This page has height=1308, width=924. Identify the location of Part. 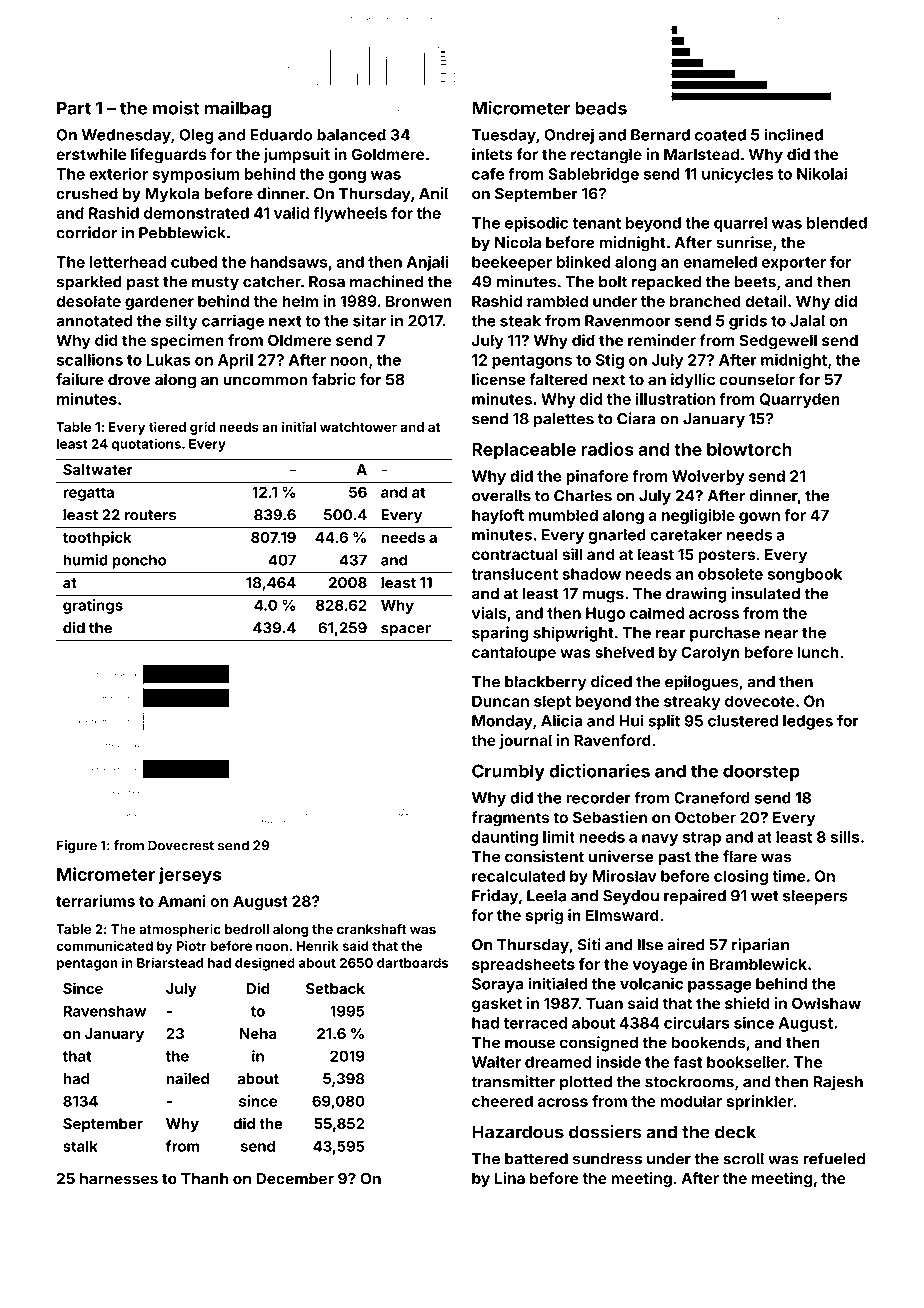
(74, 108).
